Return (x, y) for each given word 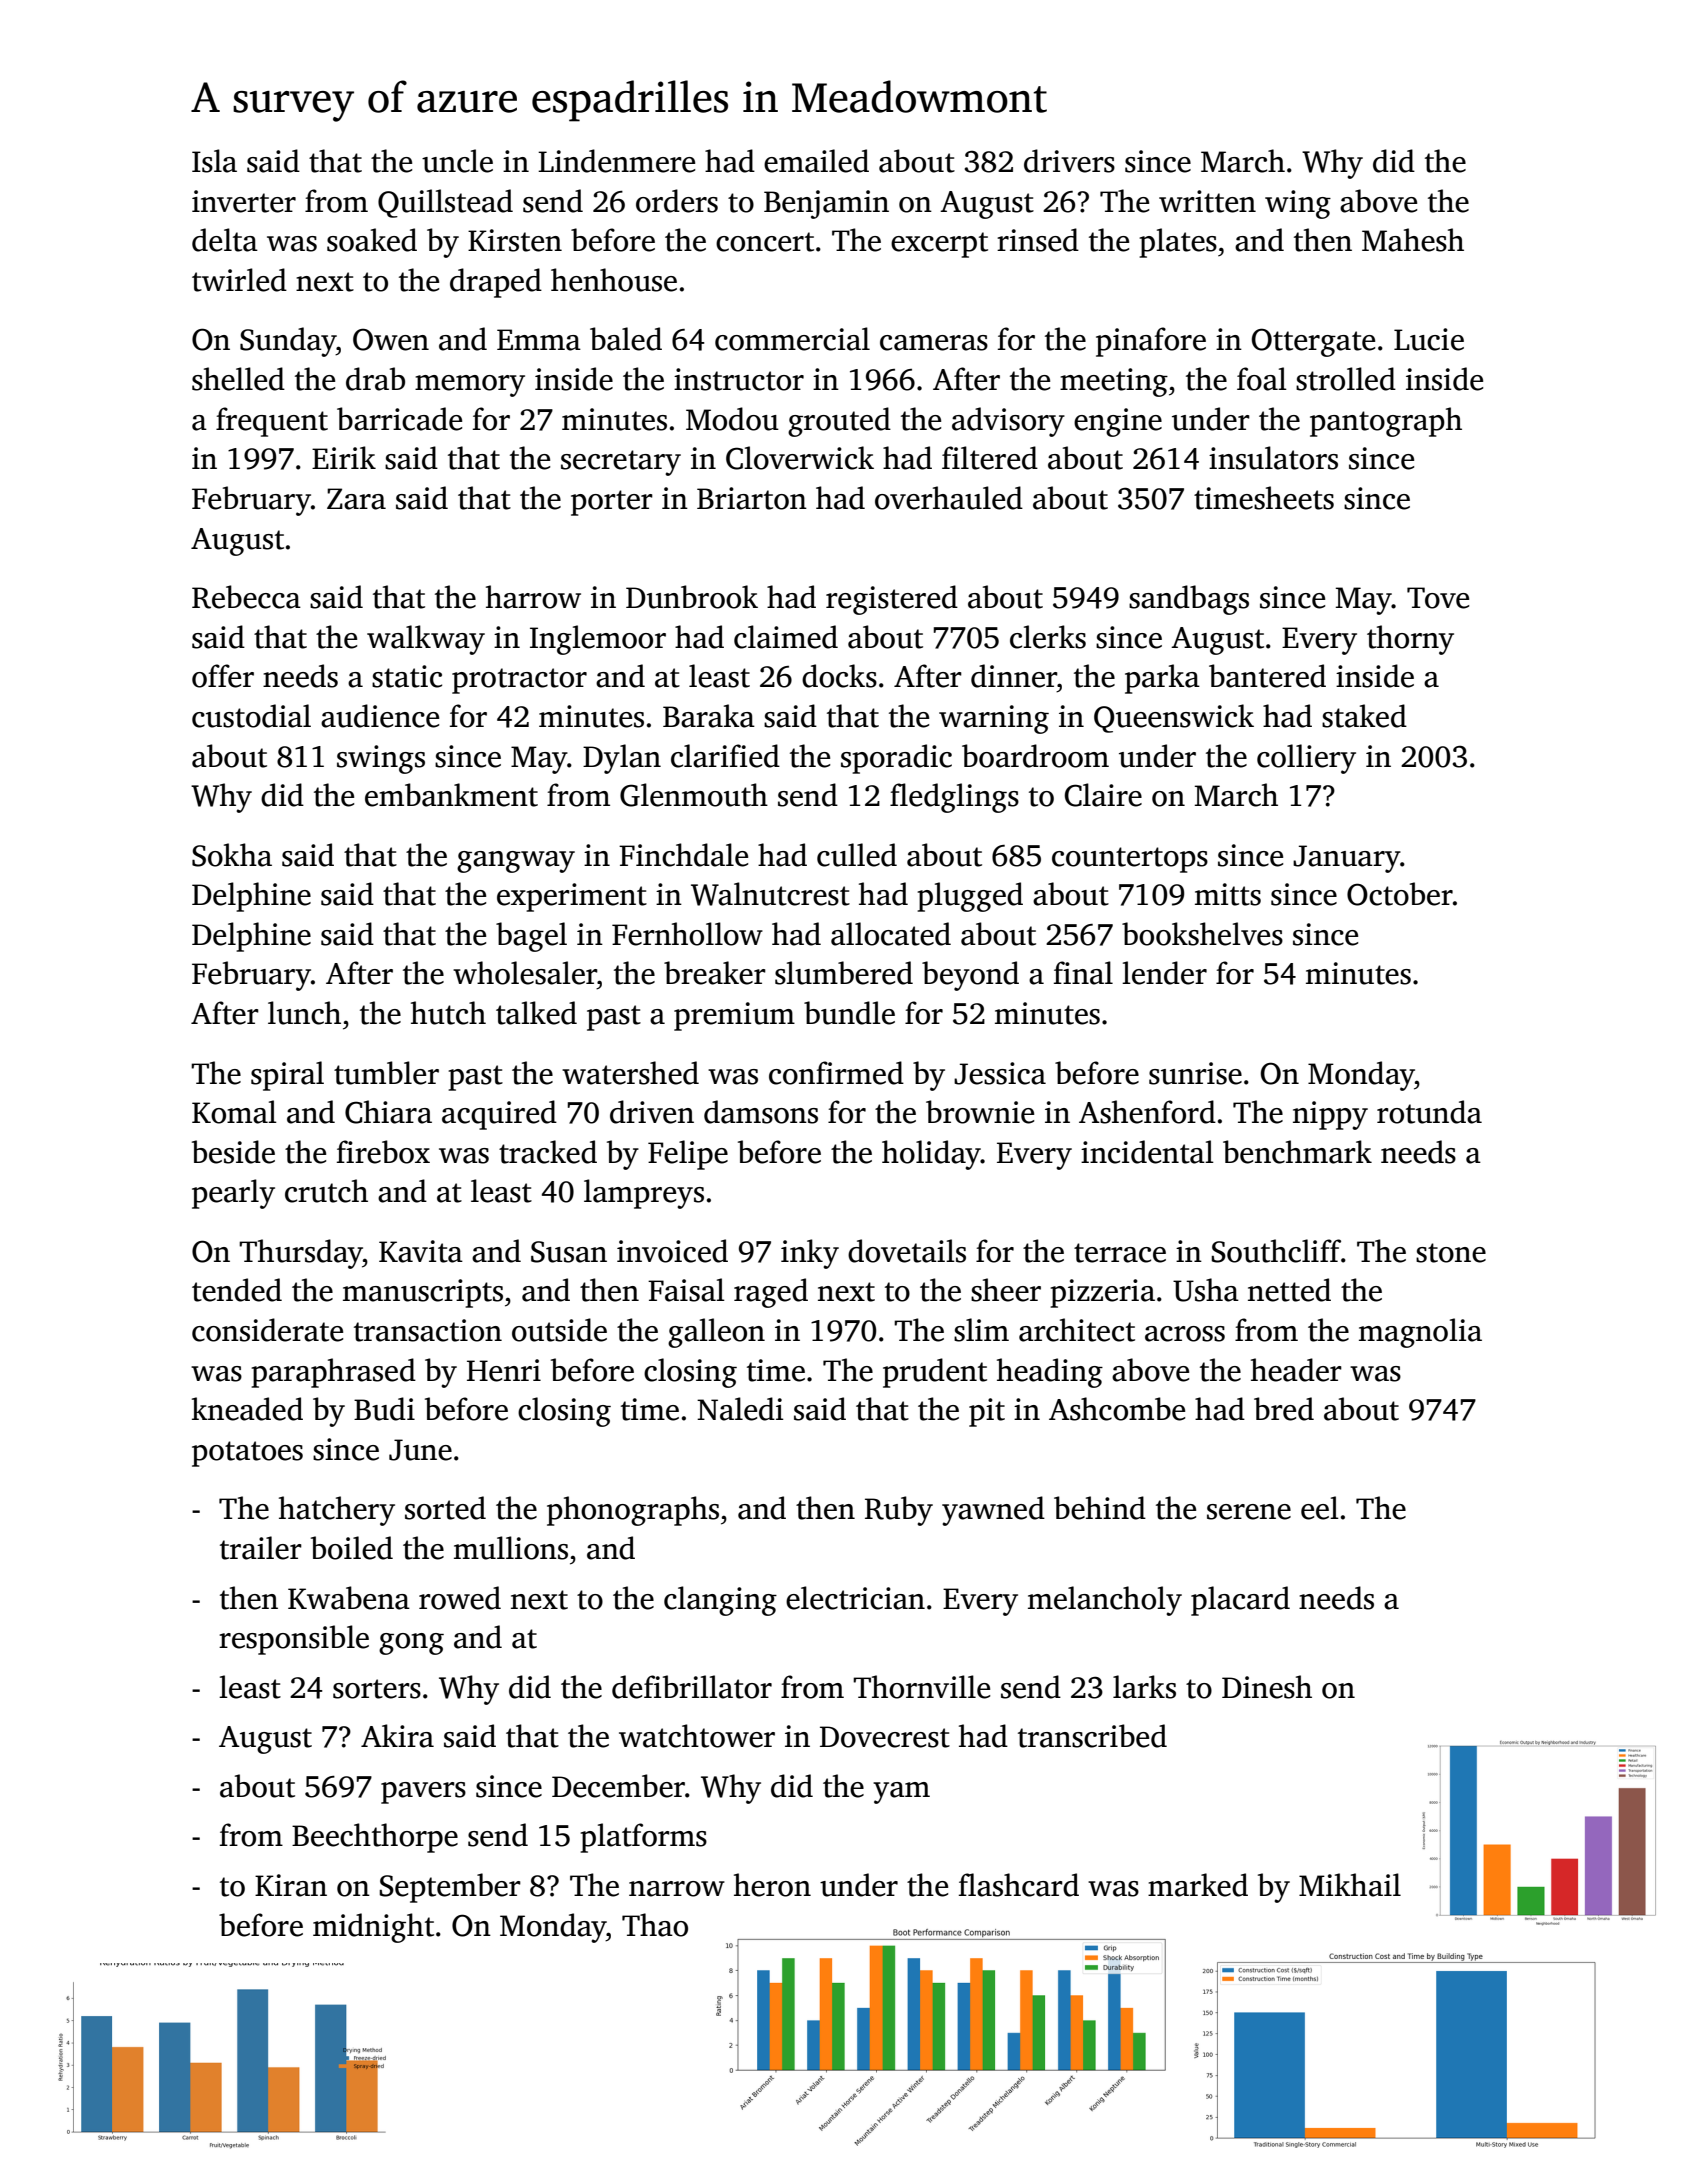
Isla (214, 161)
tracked (548, 1152)
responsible (294, 1640)
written (1207, 201)
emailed (816, 161)
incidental (1147, 1152)
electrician (855, 1598)
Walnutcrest (770, 894)
